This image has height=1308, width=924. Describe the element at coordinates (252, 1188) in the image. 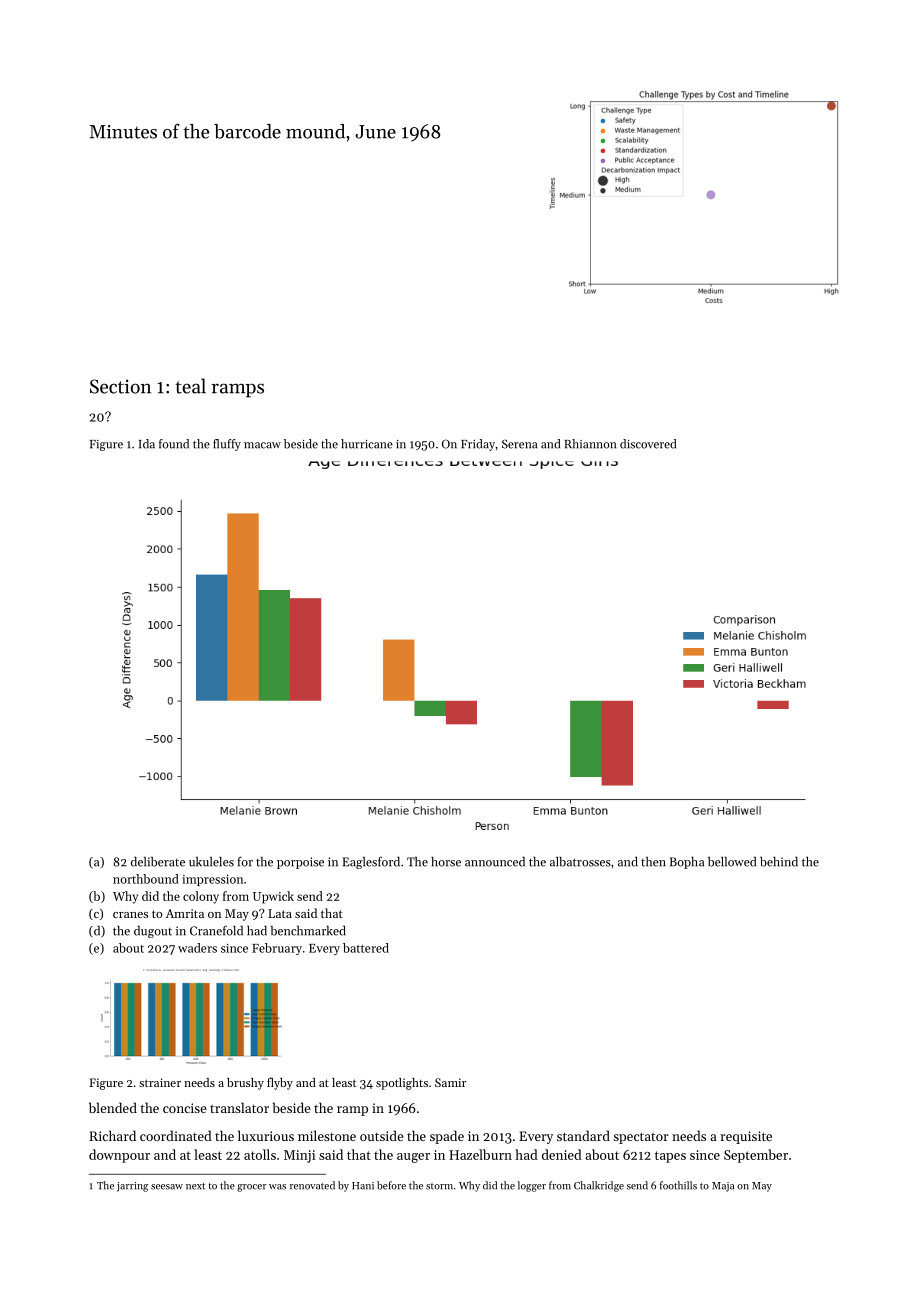

I see `grocer` at that location.
